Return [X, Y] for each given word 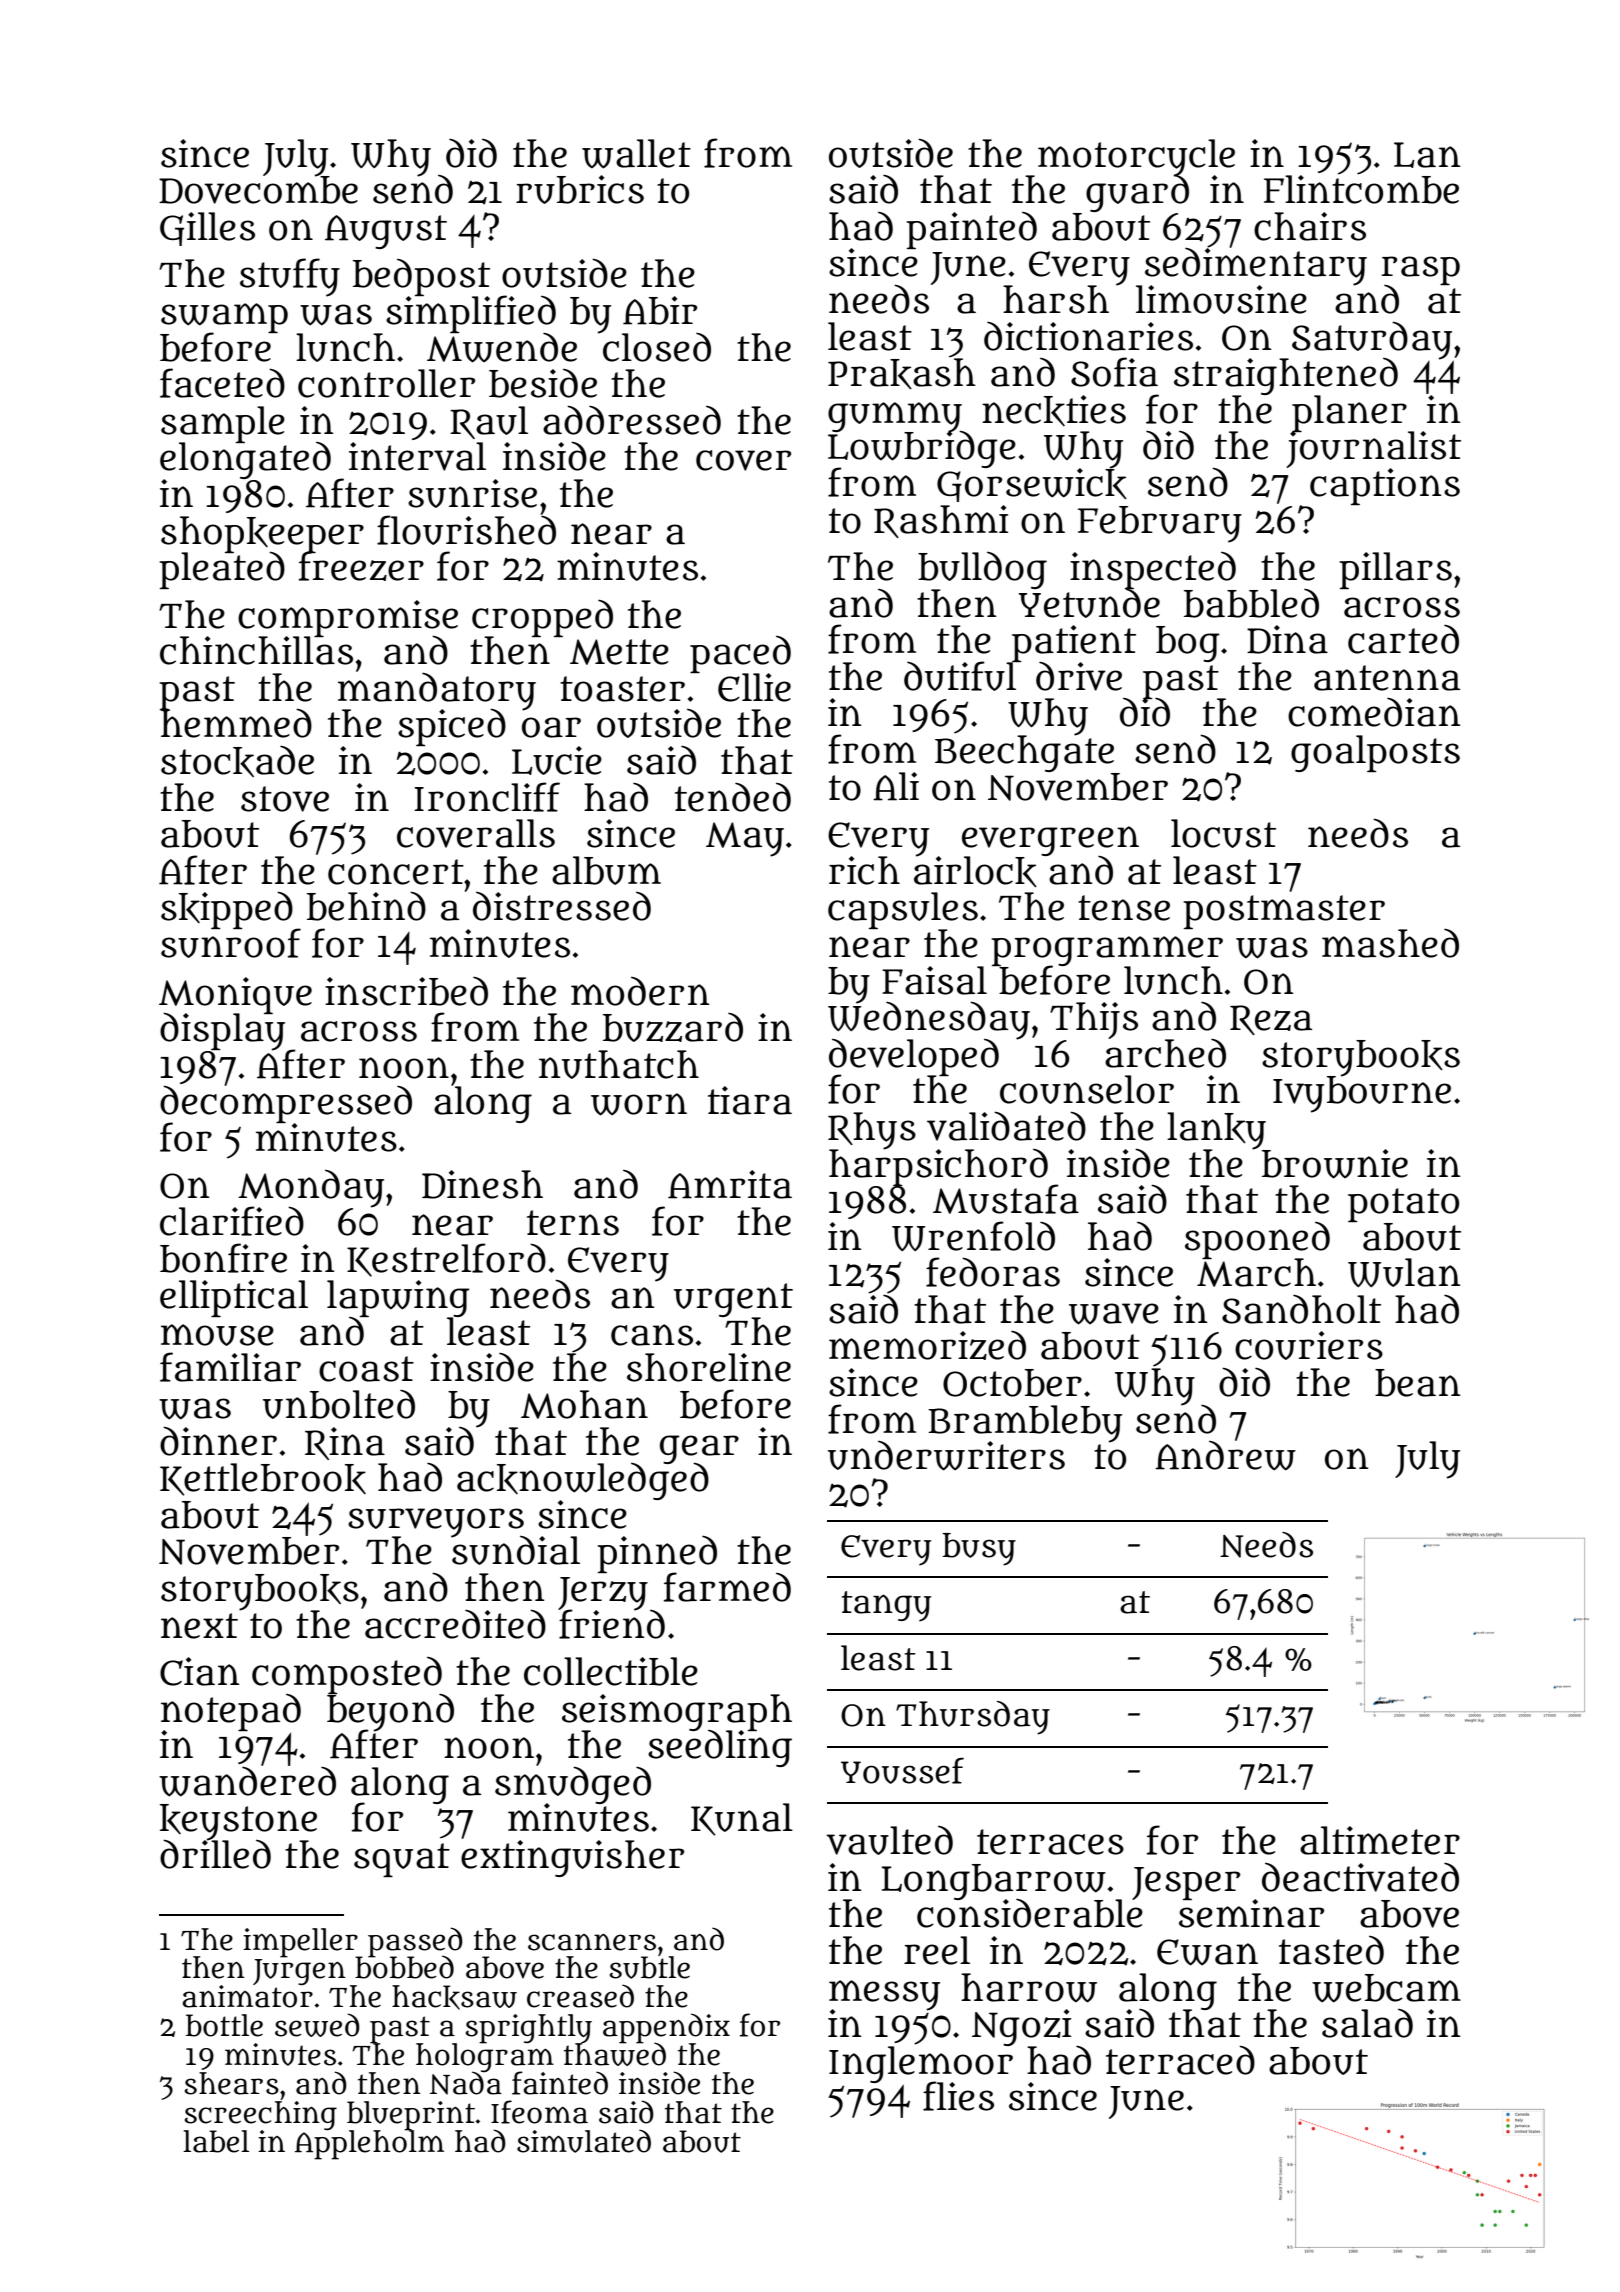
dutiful [960, 676]
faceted [222, 383]
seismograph [677, 1712]
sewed [317, 2025]
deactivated [1360, 1877]
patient [1074, 643]
